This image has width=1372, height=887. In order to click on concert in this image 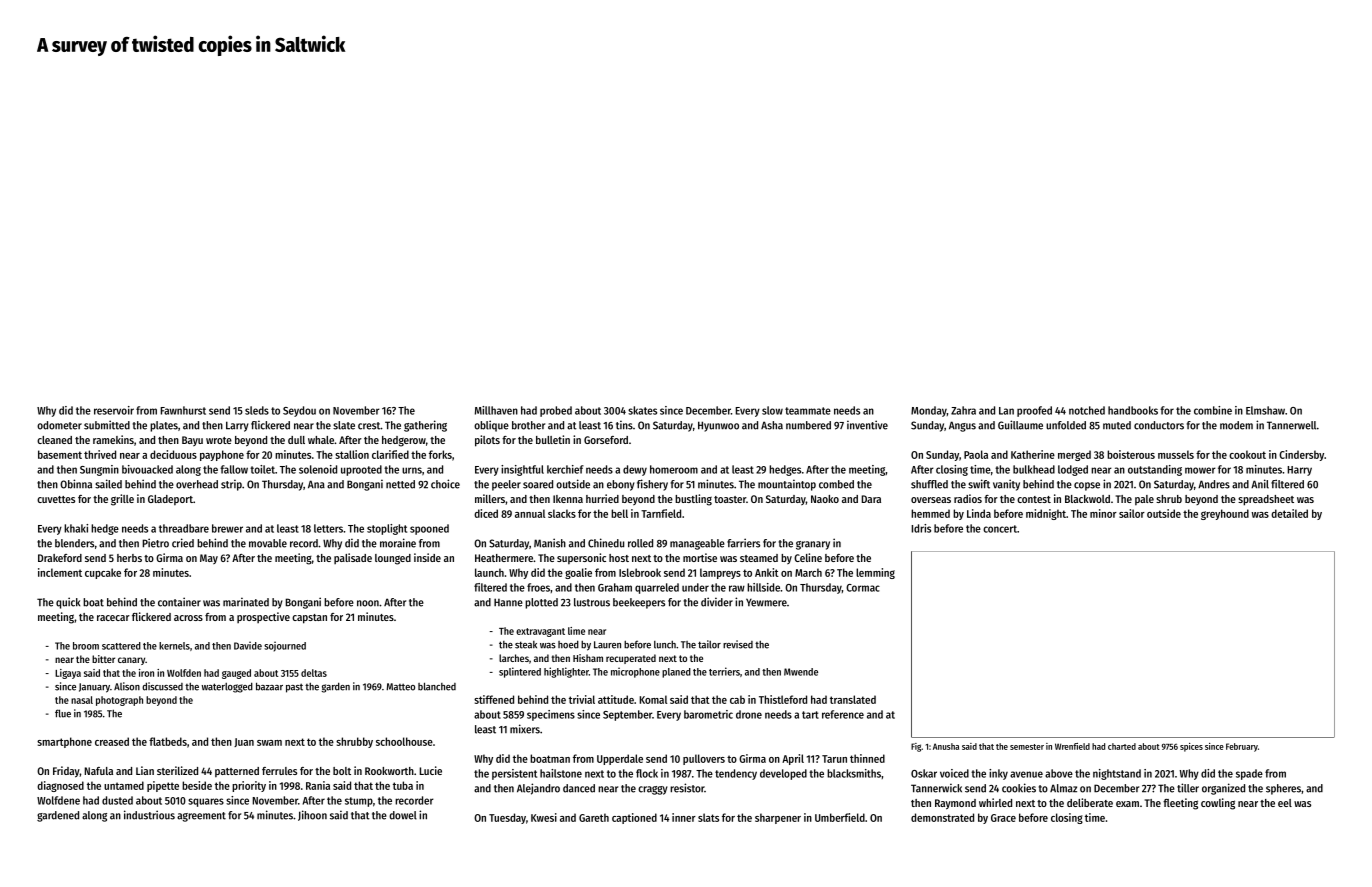, I will do `click(1000, 529)`.
